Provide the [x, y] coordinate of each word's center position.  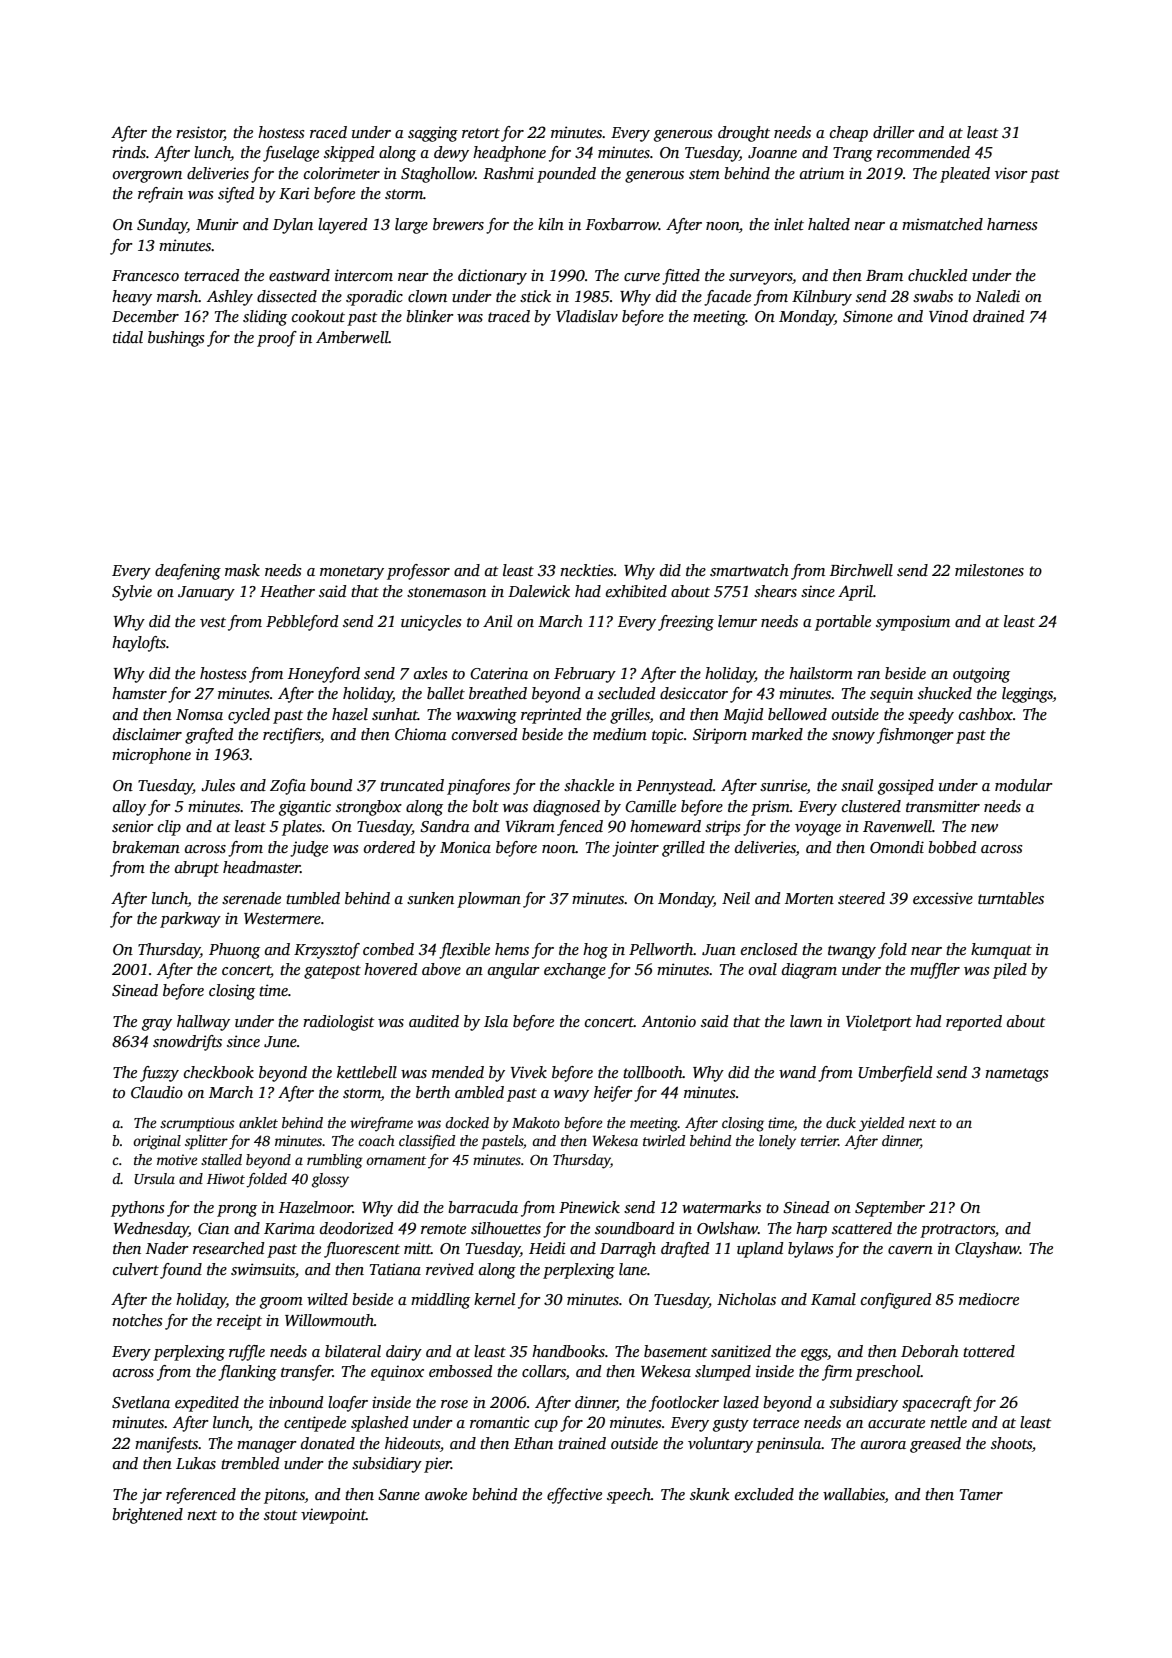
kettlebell [367, 1072]
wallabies [854, 1495]
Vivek [529, 1072]
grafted [209, 736]
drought [744, 134]
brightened [147, 1516]
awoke [446, 1494]
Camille [650, 806]
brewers [458, 224]
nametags [1016, 1075]
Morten [809, 898]
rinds [129, 152]
